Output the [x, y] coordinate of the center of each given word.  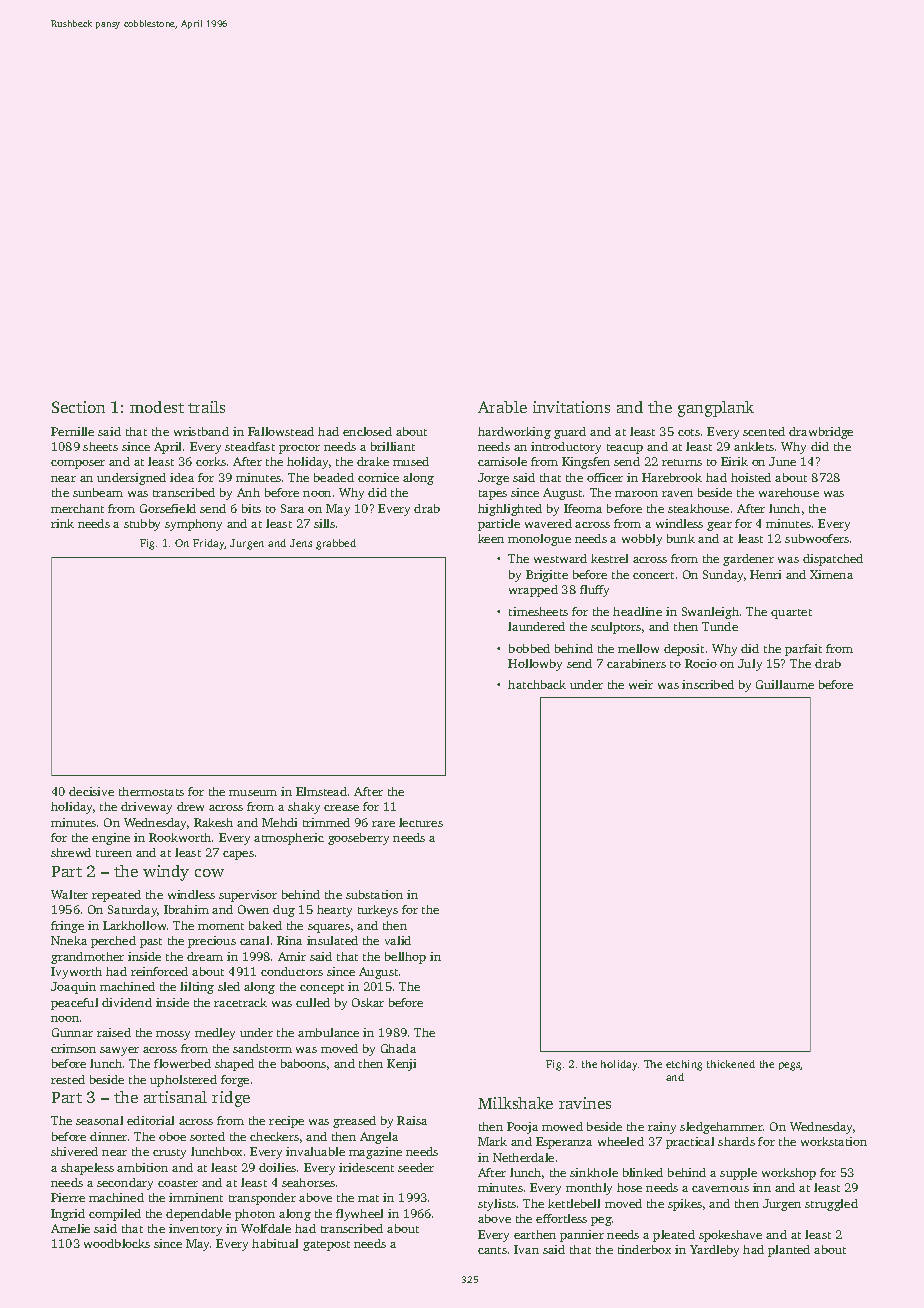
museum [253, 793]
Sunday [723, 576]
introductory [566, 448]
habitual [275, 1243]
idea [182, 477]
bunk [681, 538]
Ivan [526, 1249]
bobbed [529, 648]
